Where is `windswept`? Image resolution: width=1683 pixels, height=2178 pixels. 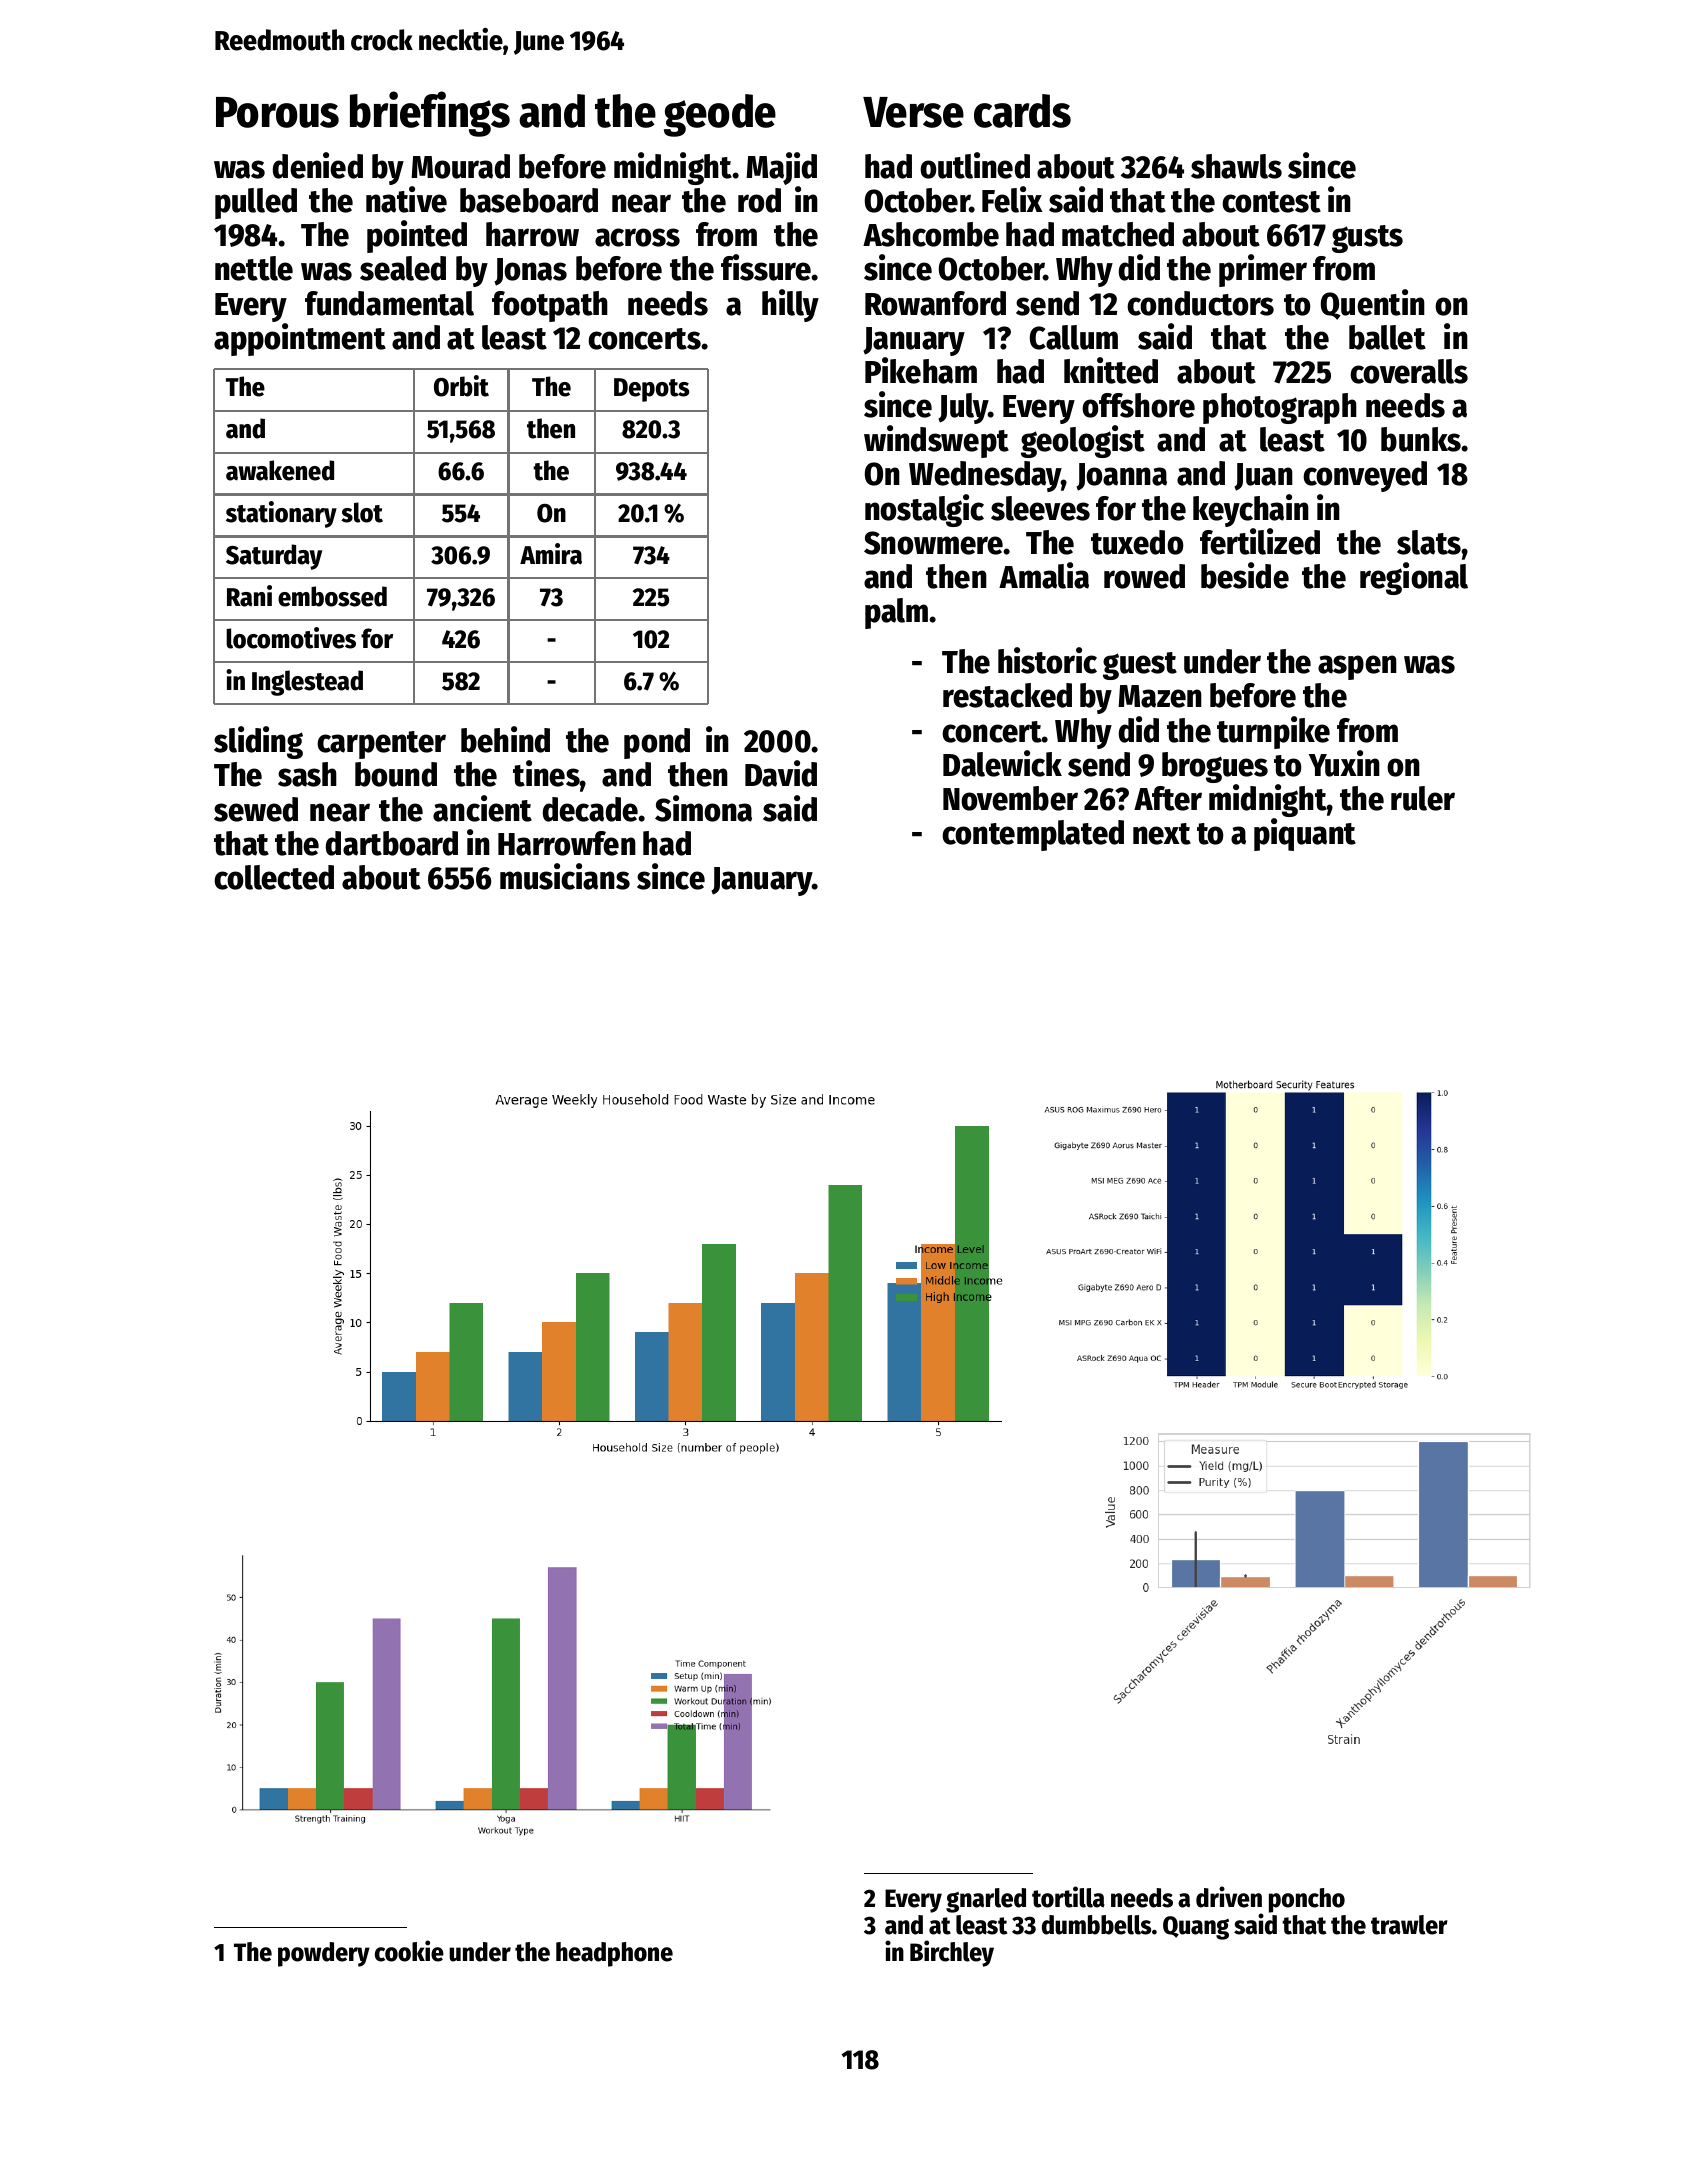
windswept is located at coordinates (936, 441).
